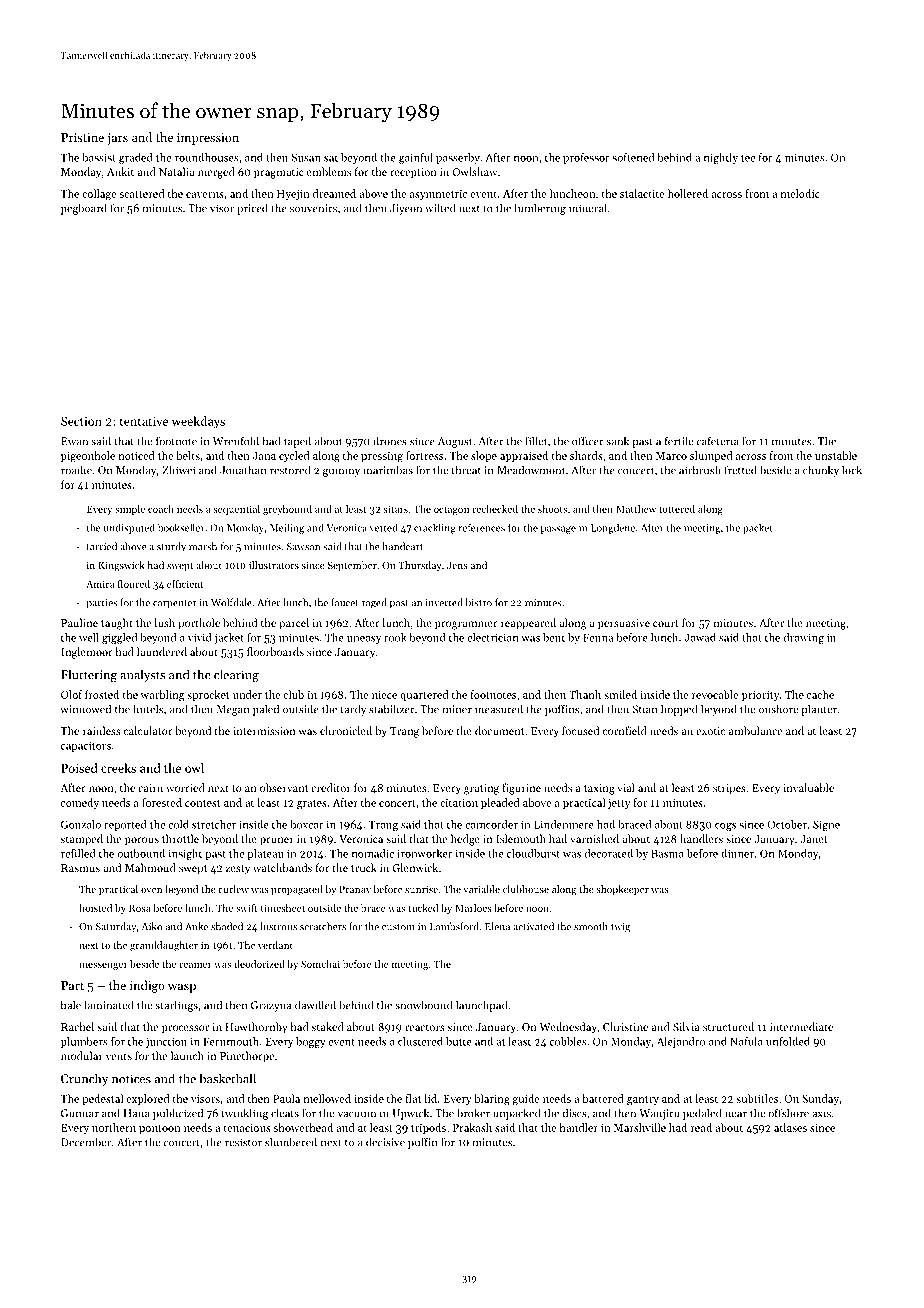  Describe the element at coordinates (76, 470) in the screenshot. I see `roadie` at that location.
